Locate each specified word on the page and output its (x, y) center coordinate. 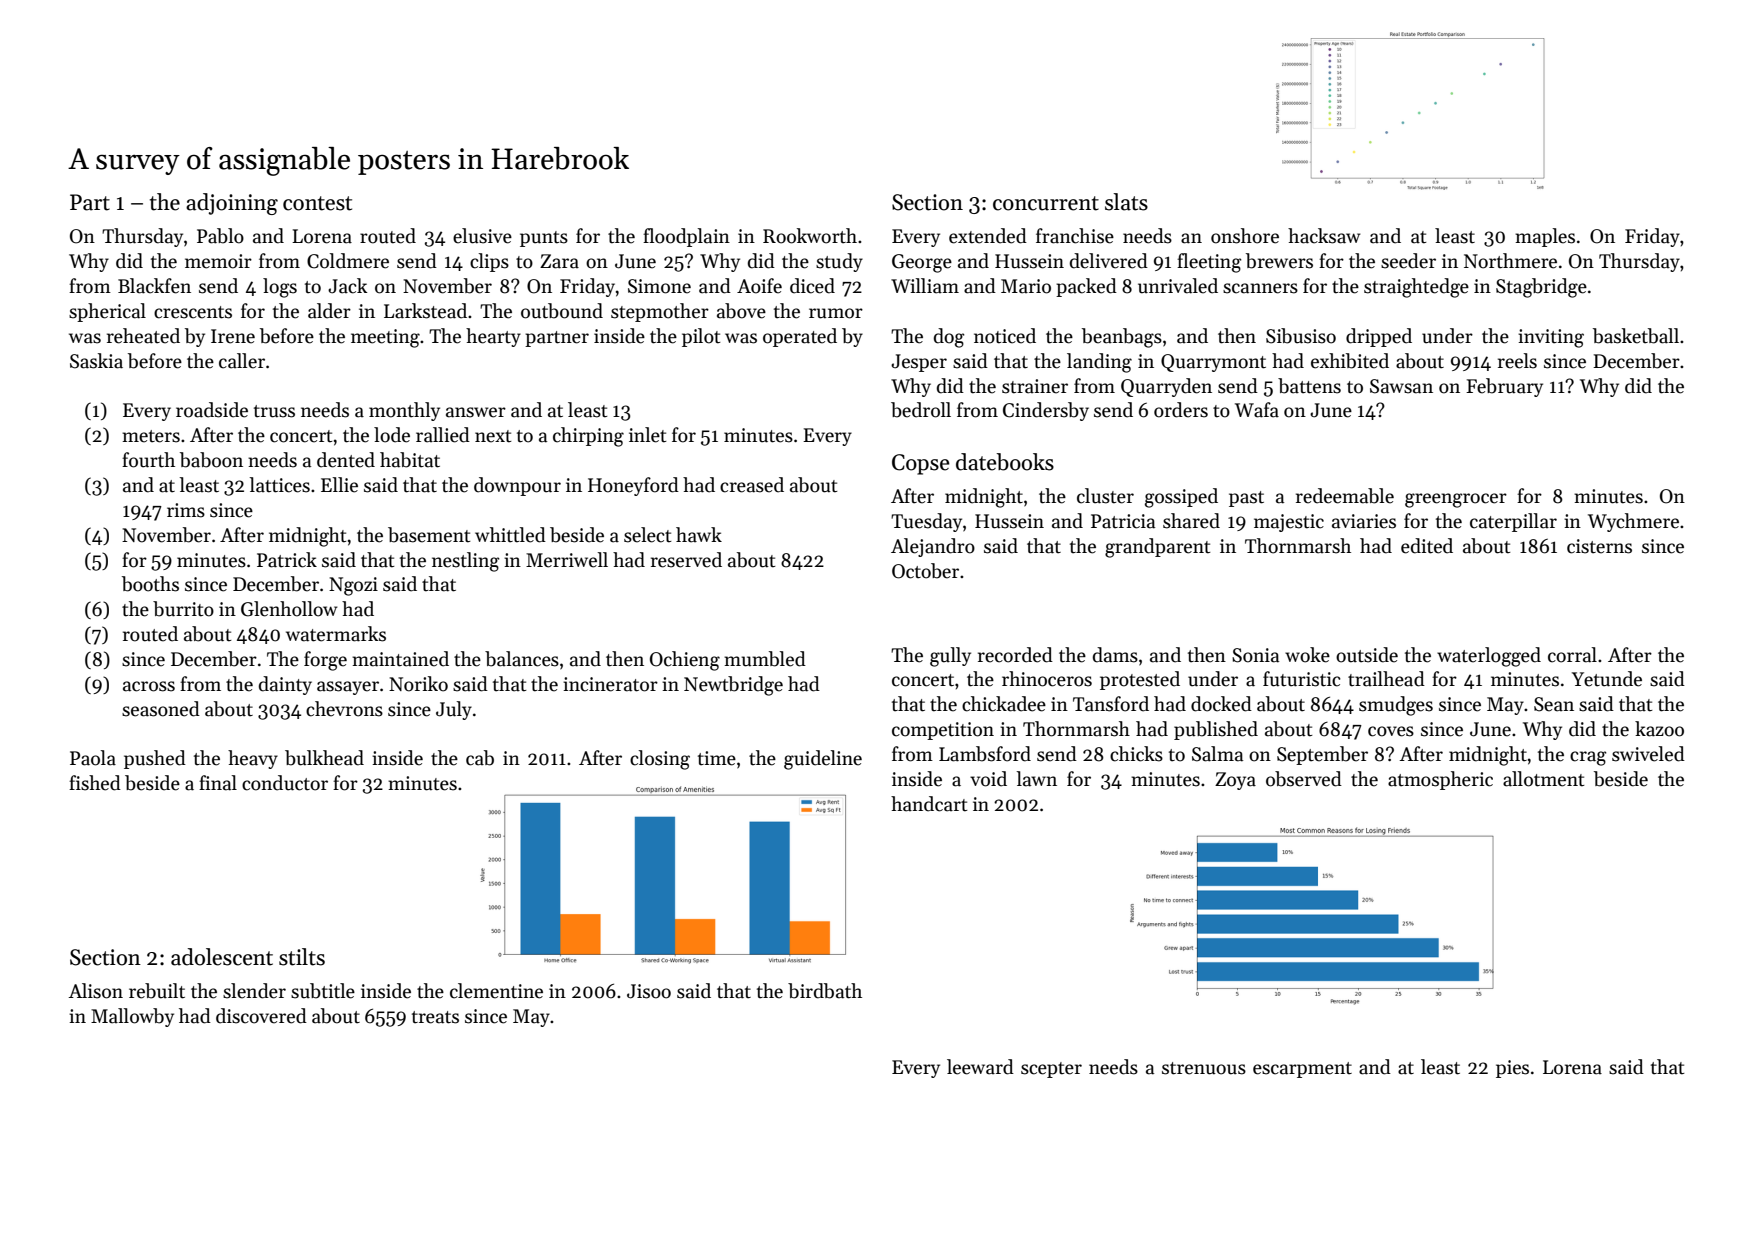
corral (1572, 655)
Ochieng (685, 661)
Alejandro (933, 547)
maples (1545, 237)
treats (435, 1017)
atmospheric (1440, 780)
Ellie (339, 485)
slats (1126, 202)
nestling (465, 562)
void (988, 779)
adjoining (232, 204)
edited (1427, 546)
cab (480, 758)
